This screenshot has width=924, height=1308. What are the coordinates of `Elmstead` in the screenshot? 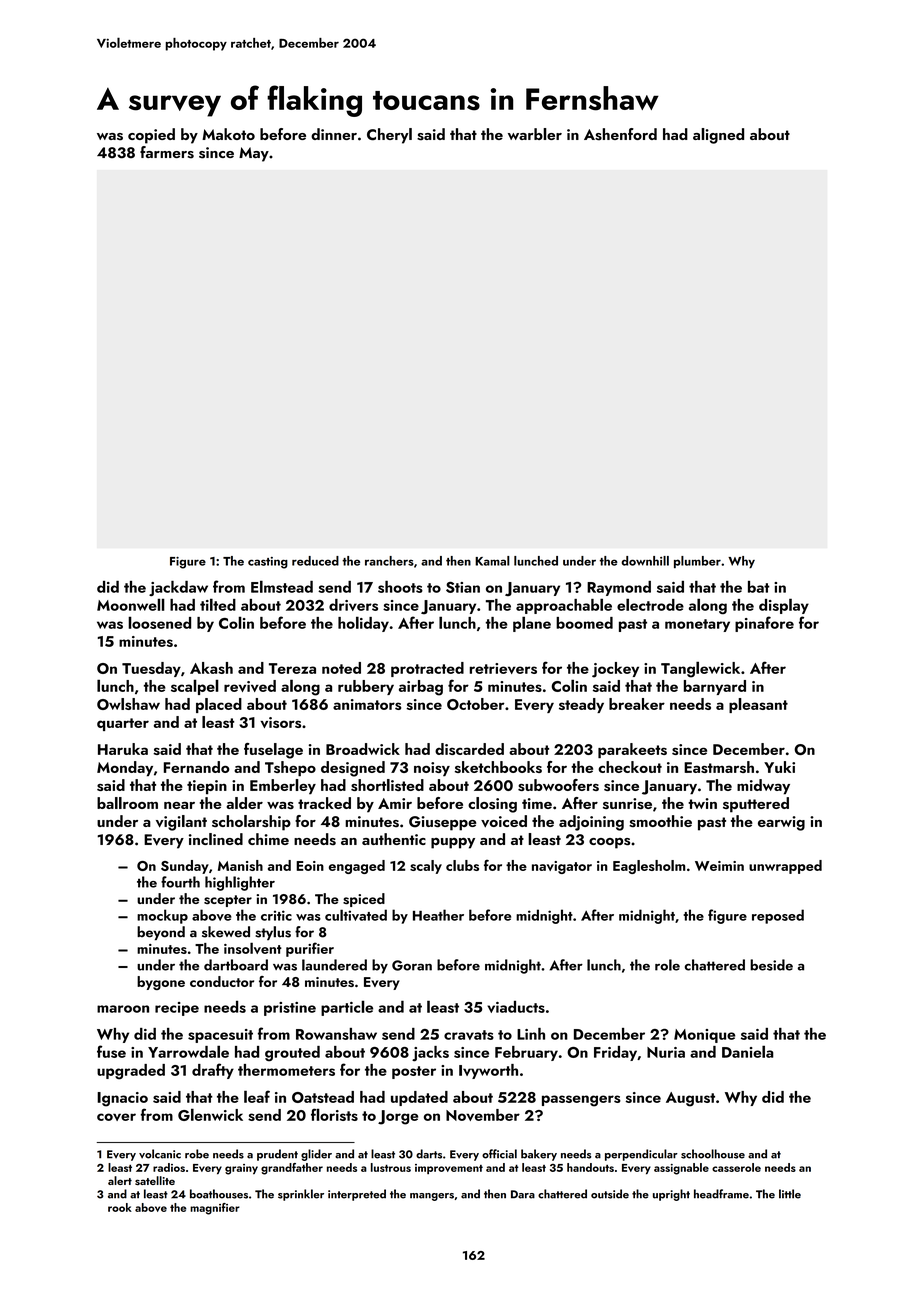 It's located at (282, 586).
